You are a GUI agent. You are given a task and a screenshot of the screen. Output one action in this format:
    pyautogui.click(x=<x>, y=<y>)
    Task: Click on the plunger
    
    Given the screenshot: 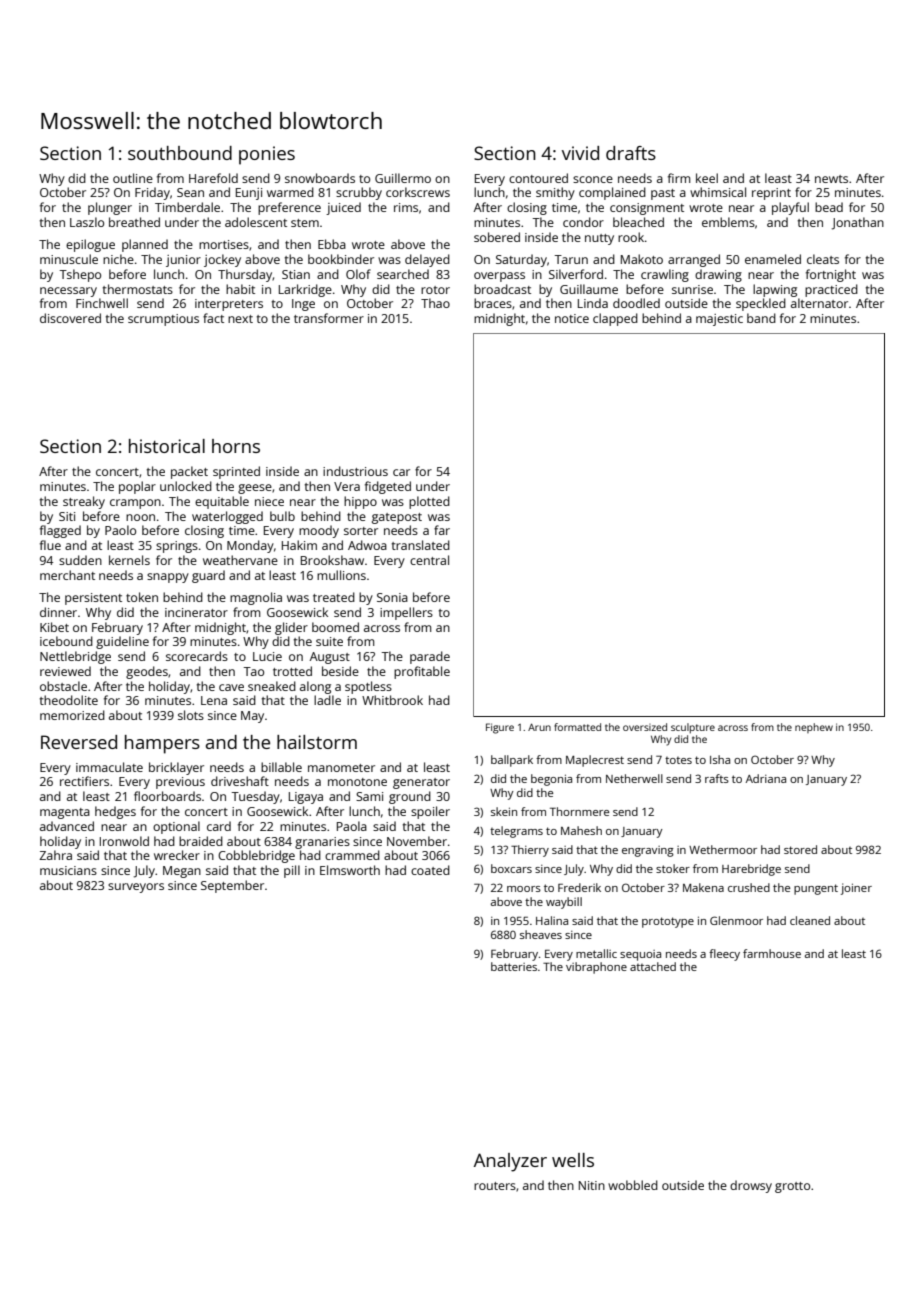 What is the action you would take?
    pyautogui.click(x=110, y=208)
